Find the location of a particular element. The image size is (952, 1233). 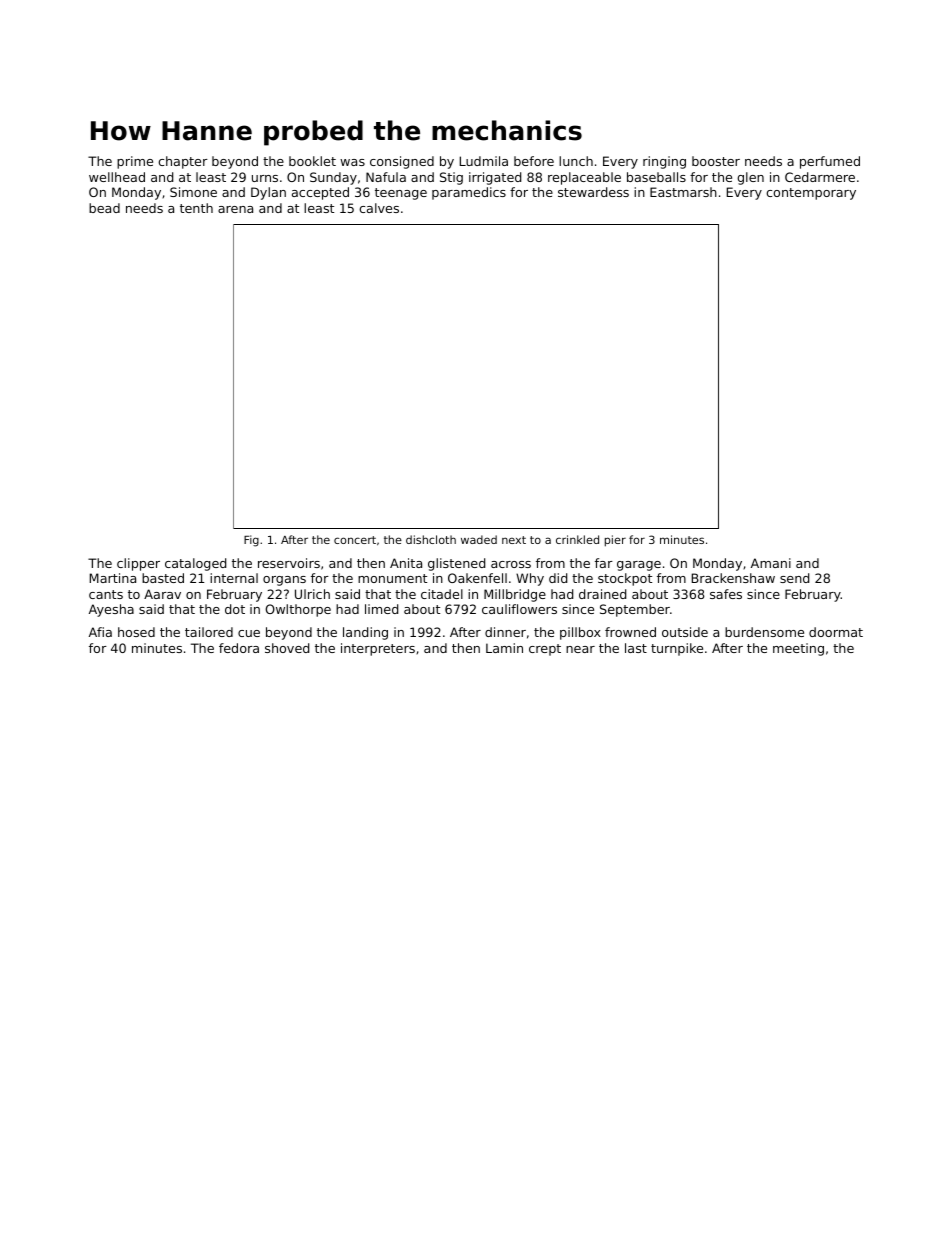

prime is located at coordinates (135, 162).
